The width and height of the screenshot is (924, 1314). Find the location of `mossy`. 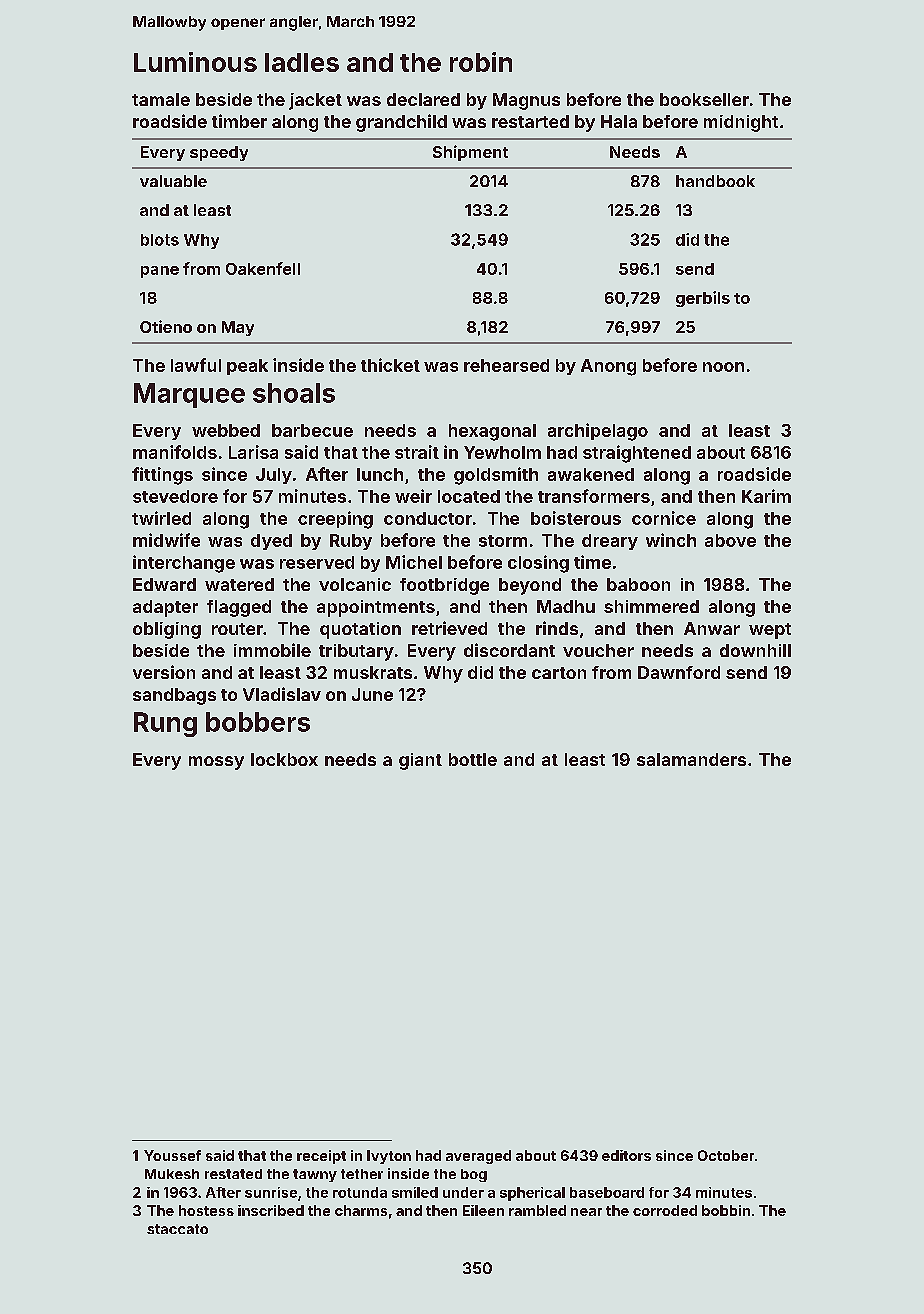

mossy is located at coordinates (216, 763).
